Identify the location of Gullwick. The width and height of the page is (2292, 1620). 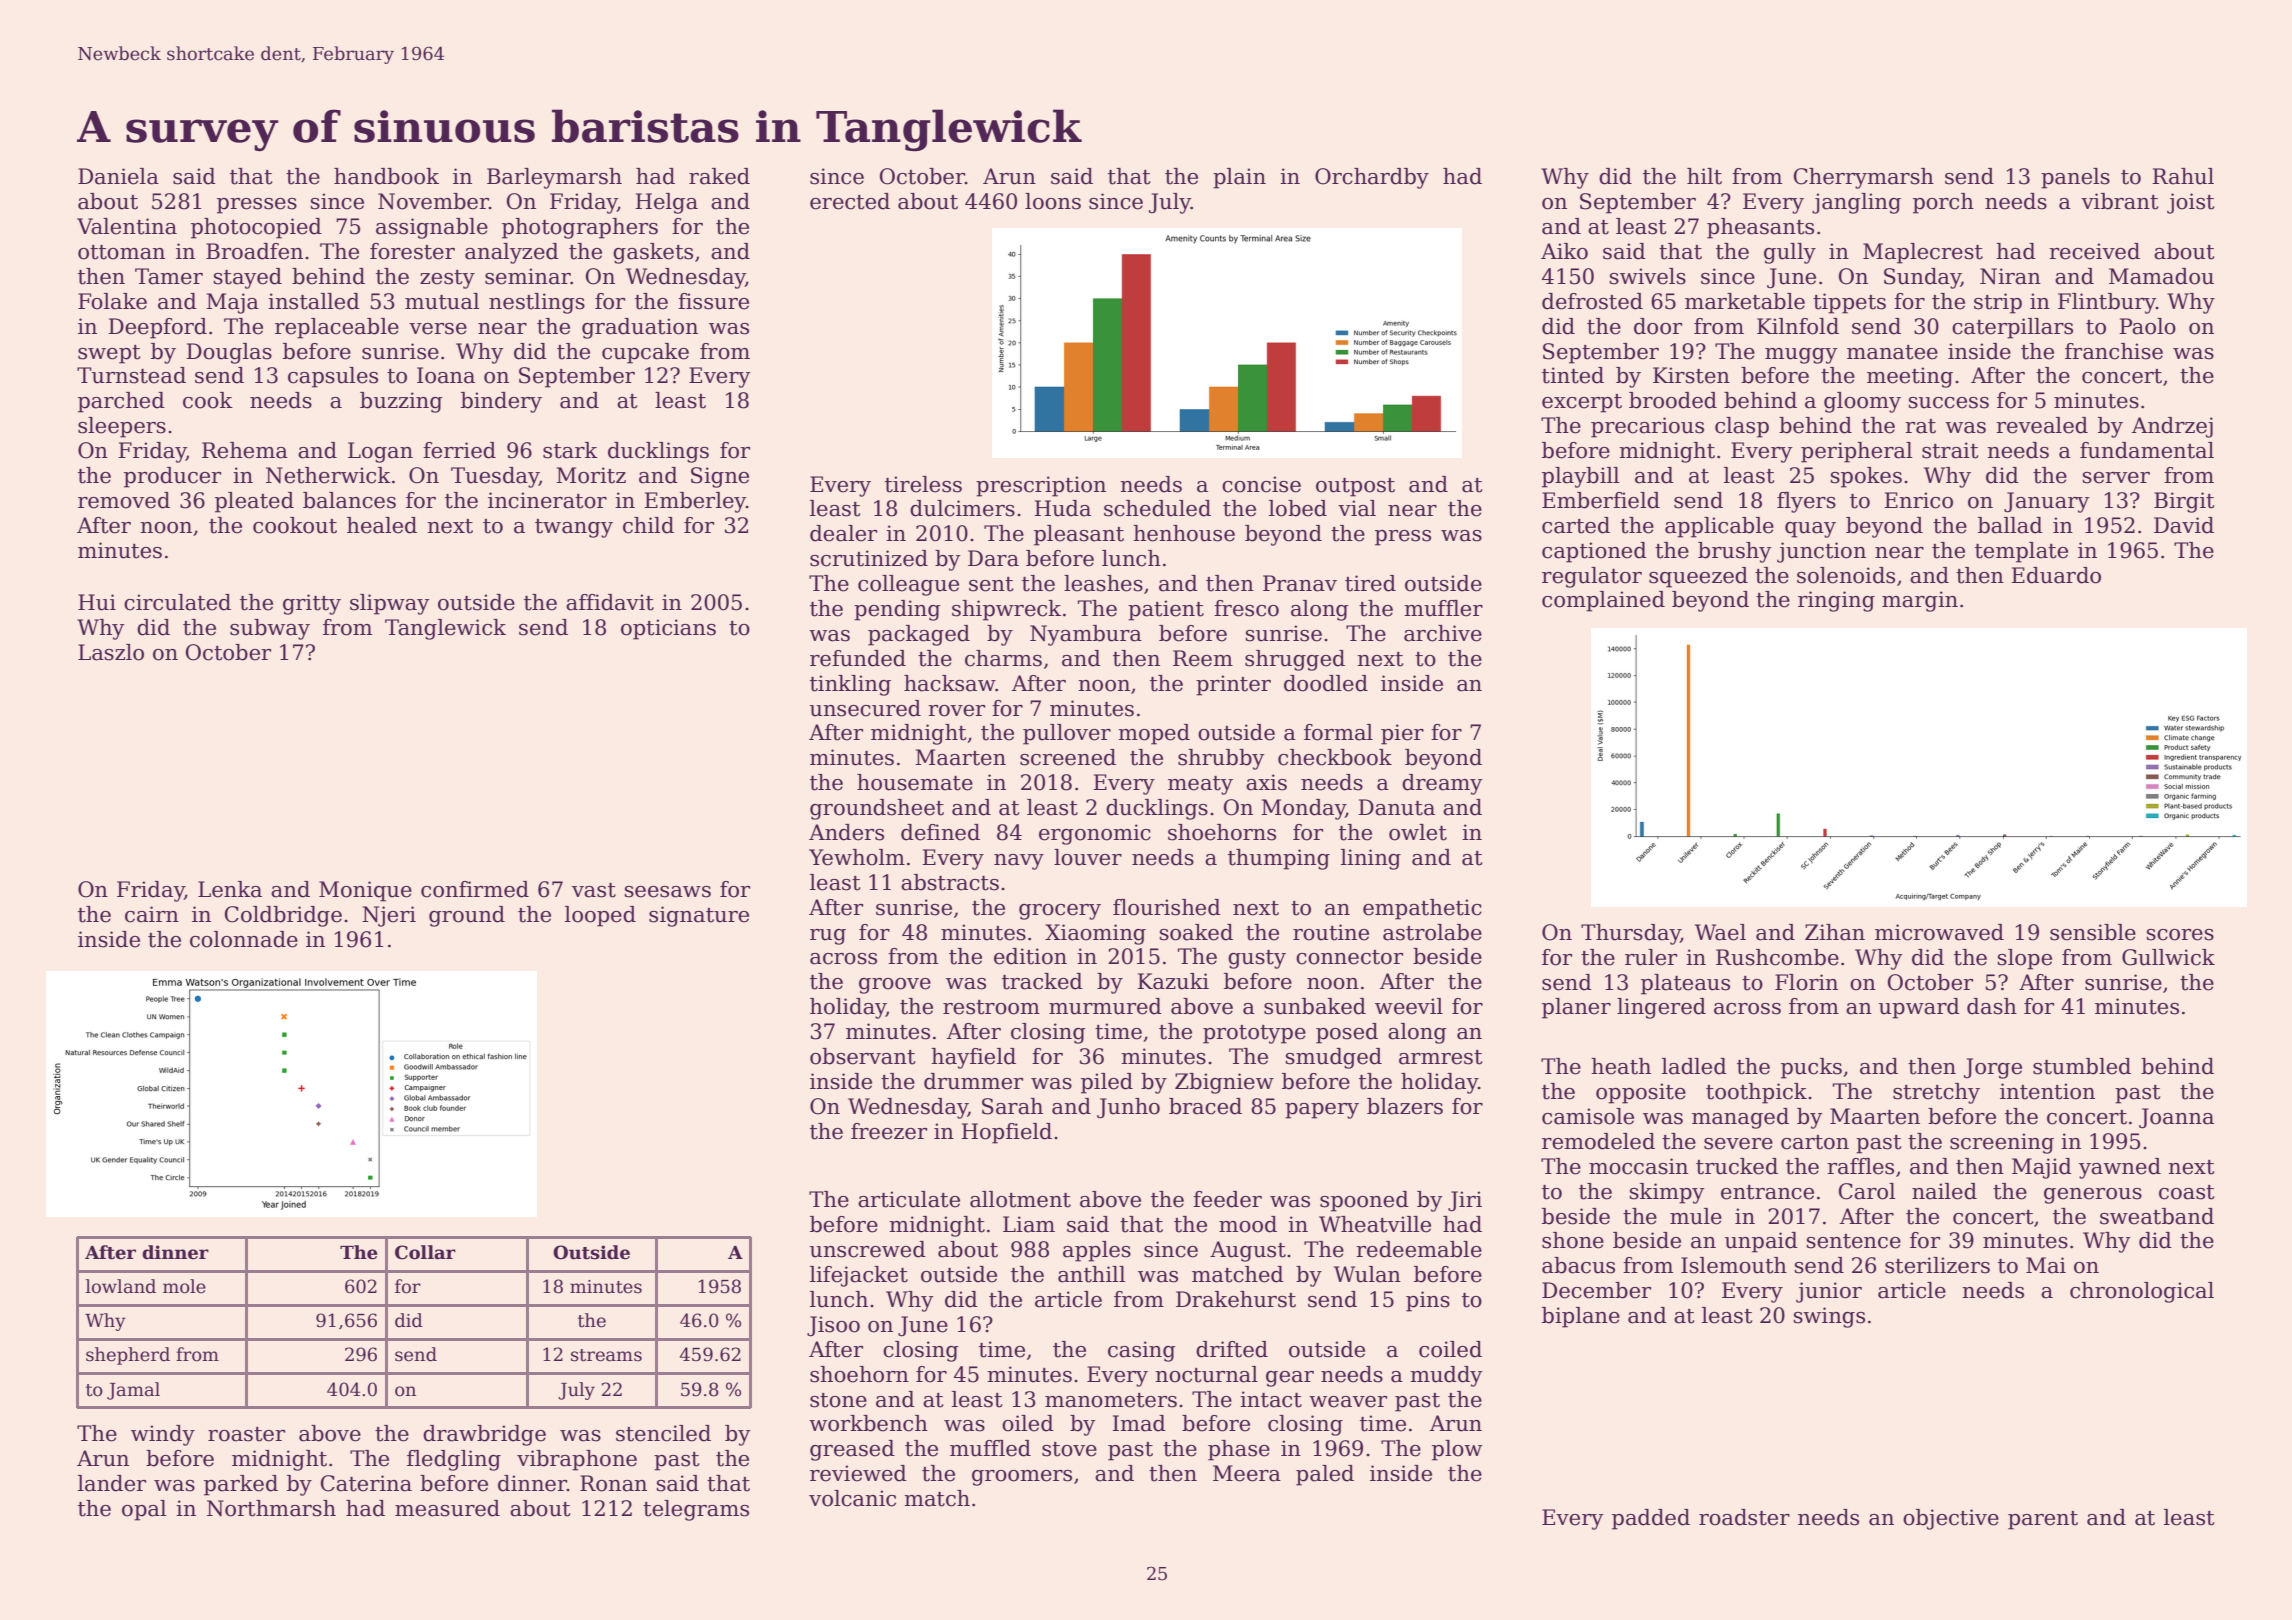
(2168, 957).
